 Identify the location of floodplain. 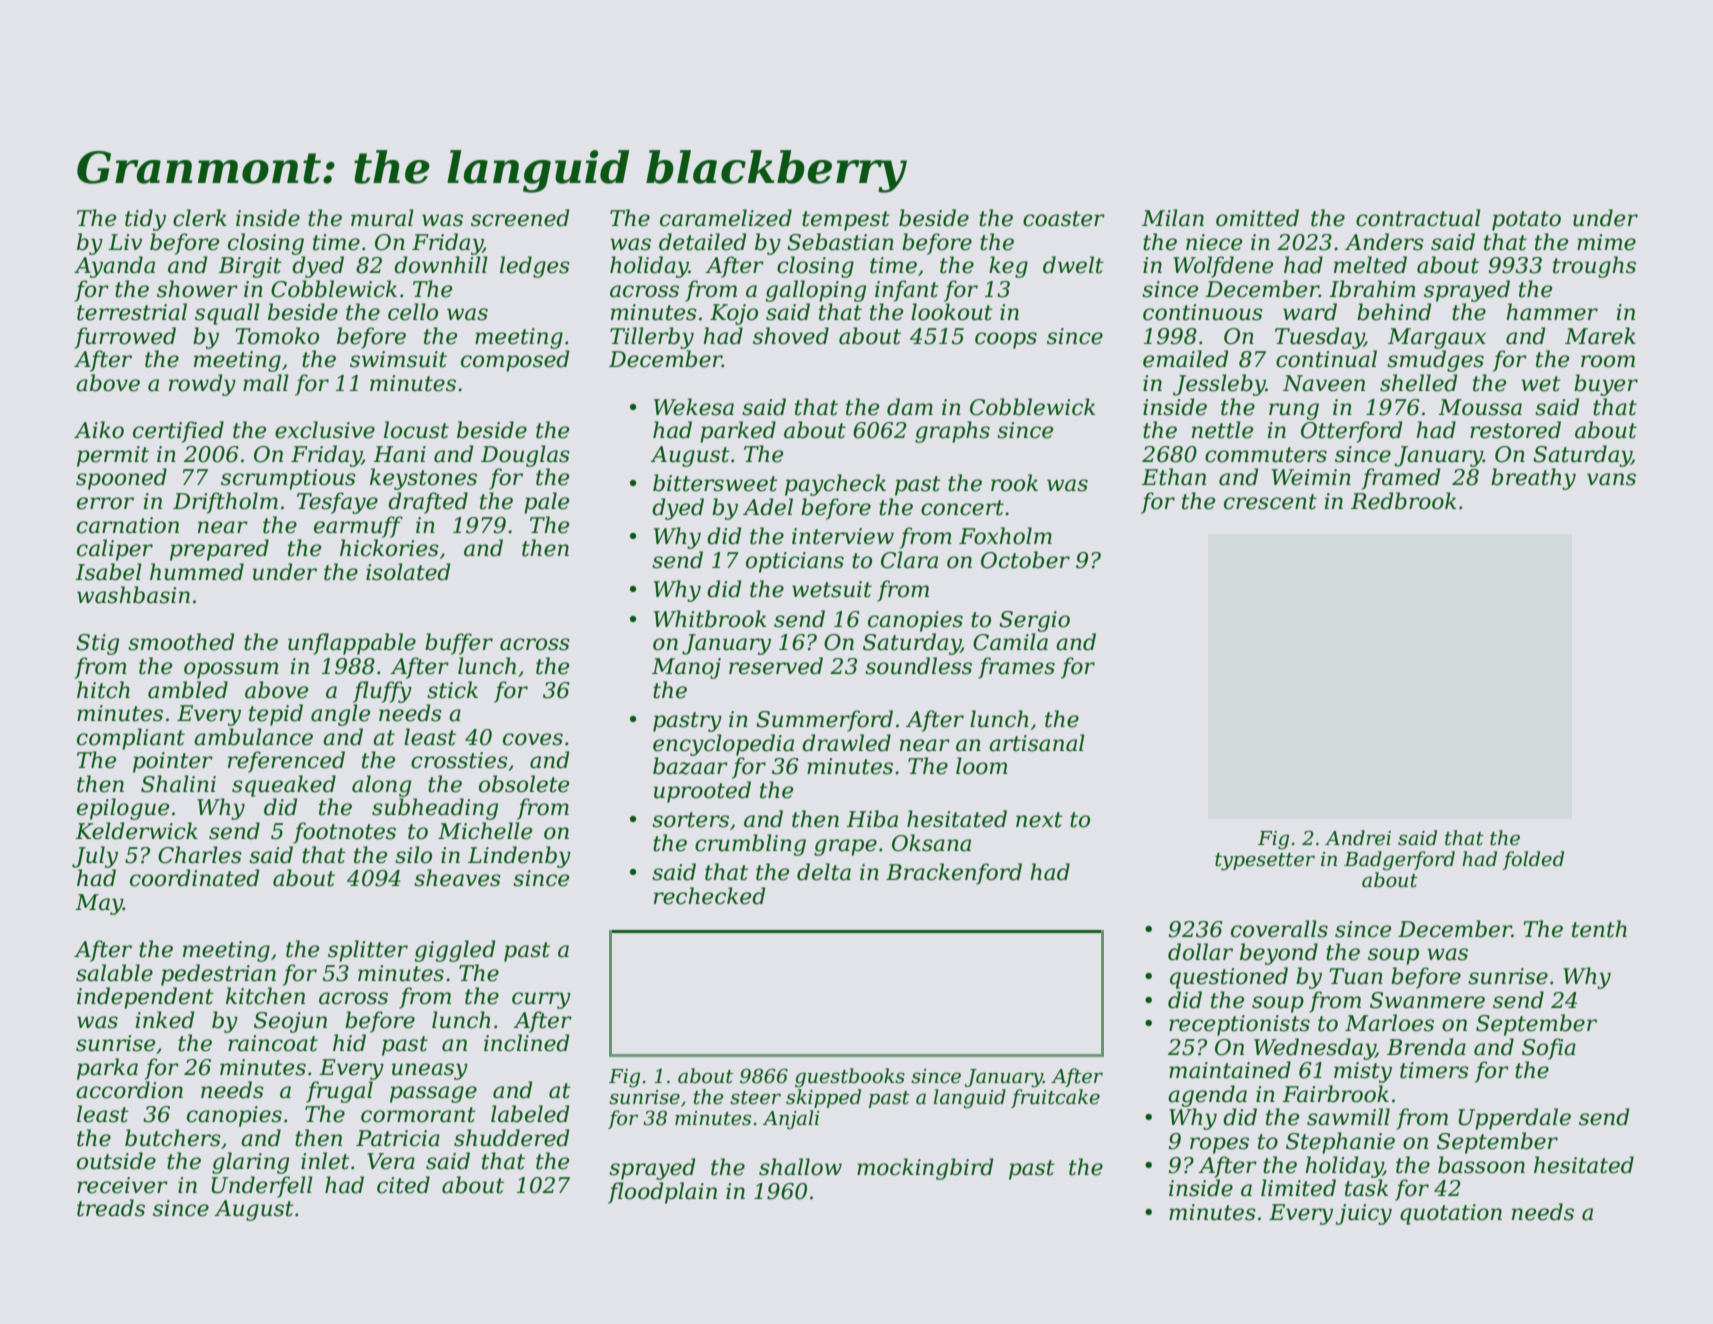
(662, 1193).
